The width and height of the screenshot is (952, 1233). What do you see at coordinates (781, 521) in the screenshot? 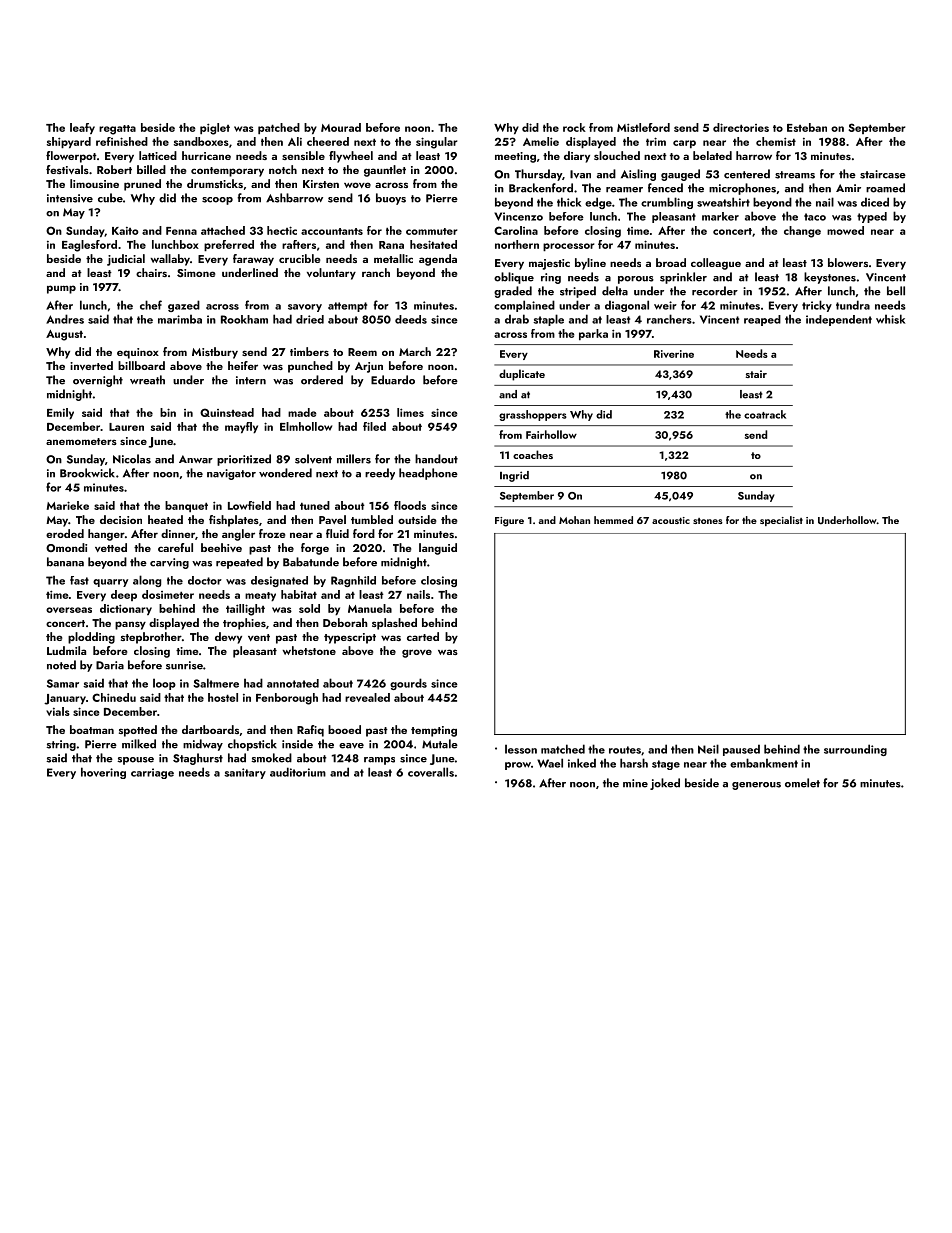
I see `specialist` at bounding box center [781, 521].
